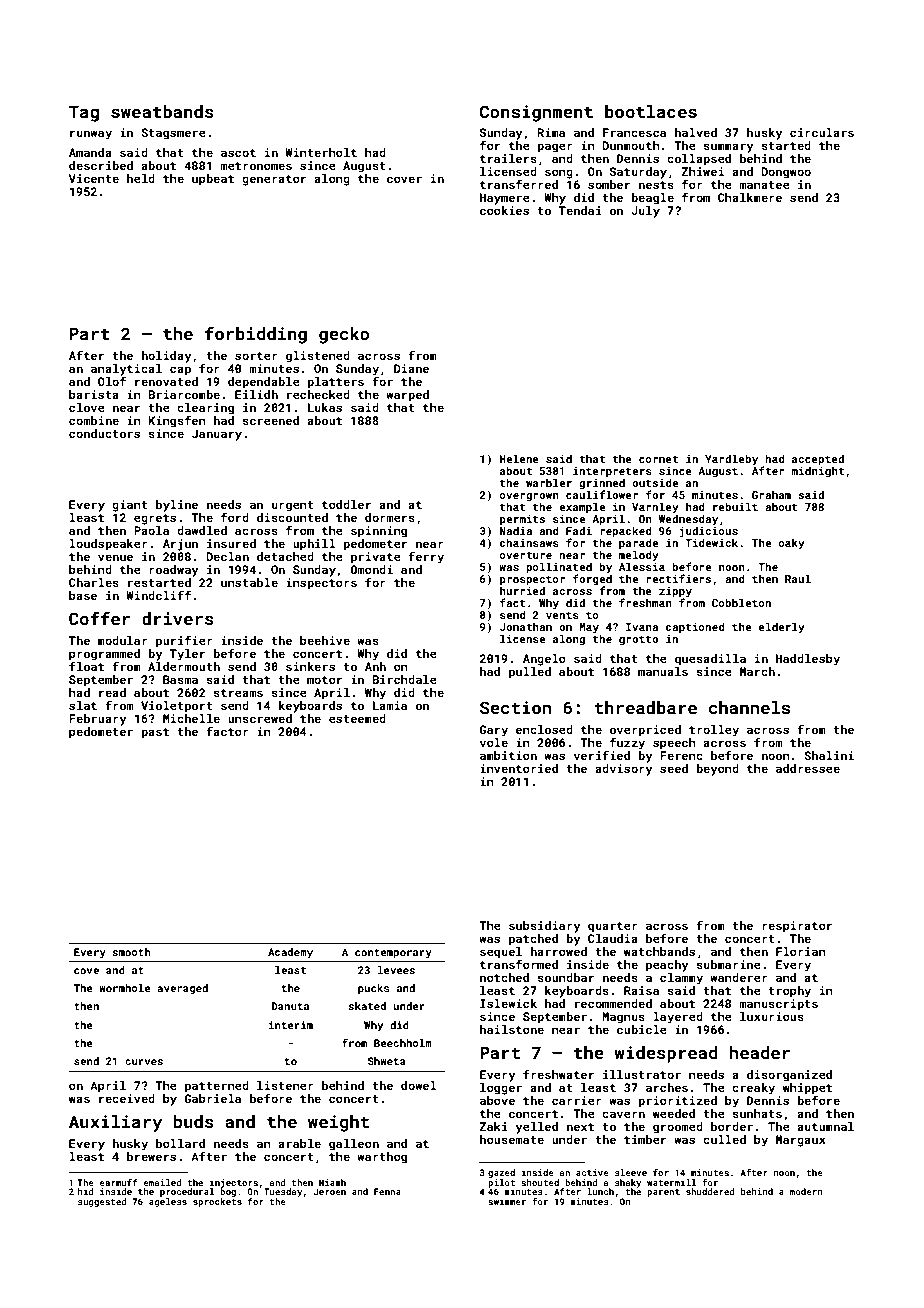 This screenshot has height=1308, width=924. I want to click on sweatbands, so click(162, 111).
